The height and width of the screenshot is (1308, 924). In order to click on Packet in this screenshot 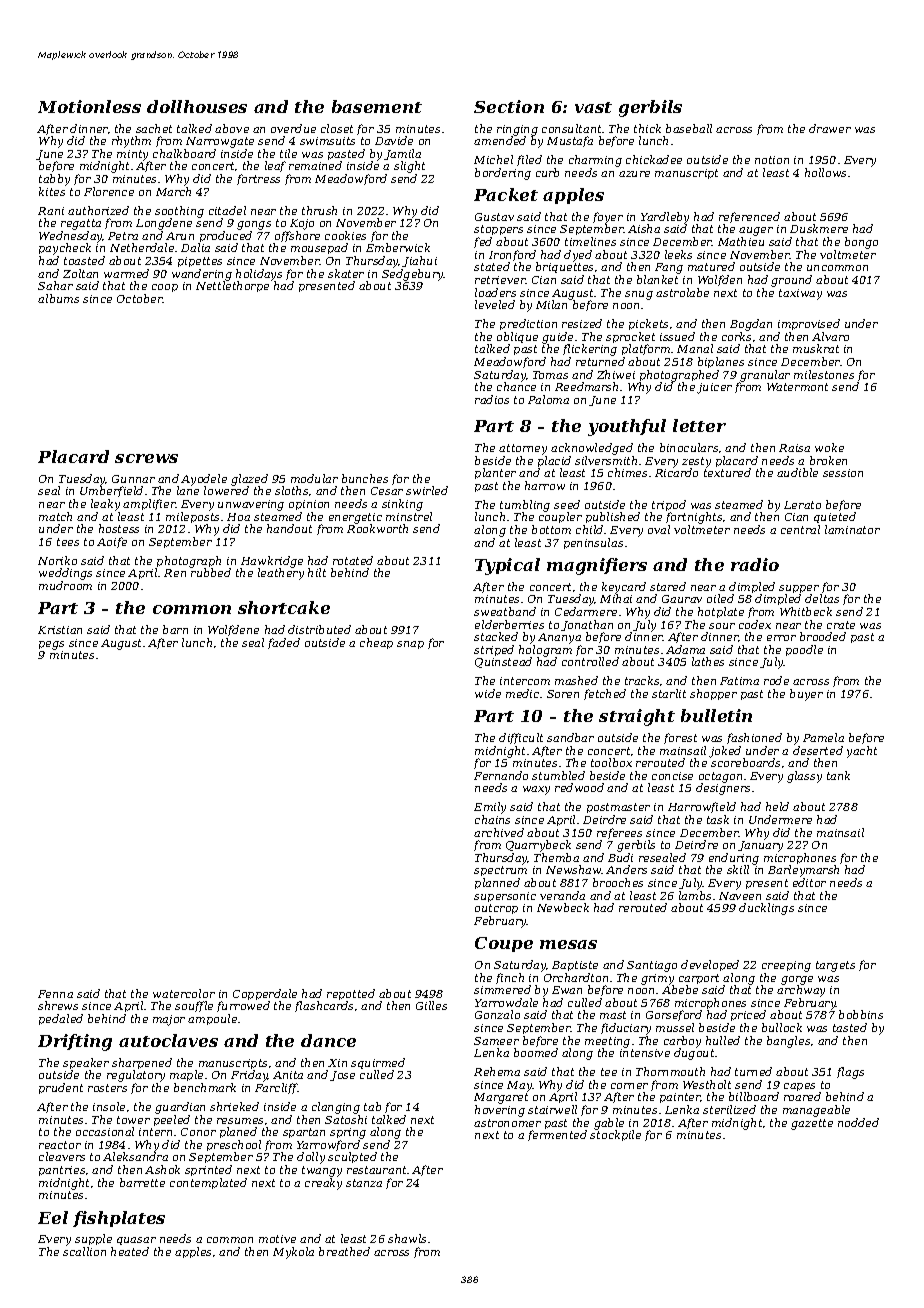, I will do `click(506, 194)`.
